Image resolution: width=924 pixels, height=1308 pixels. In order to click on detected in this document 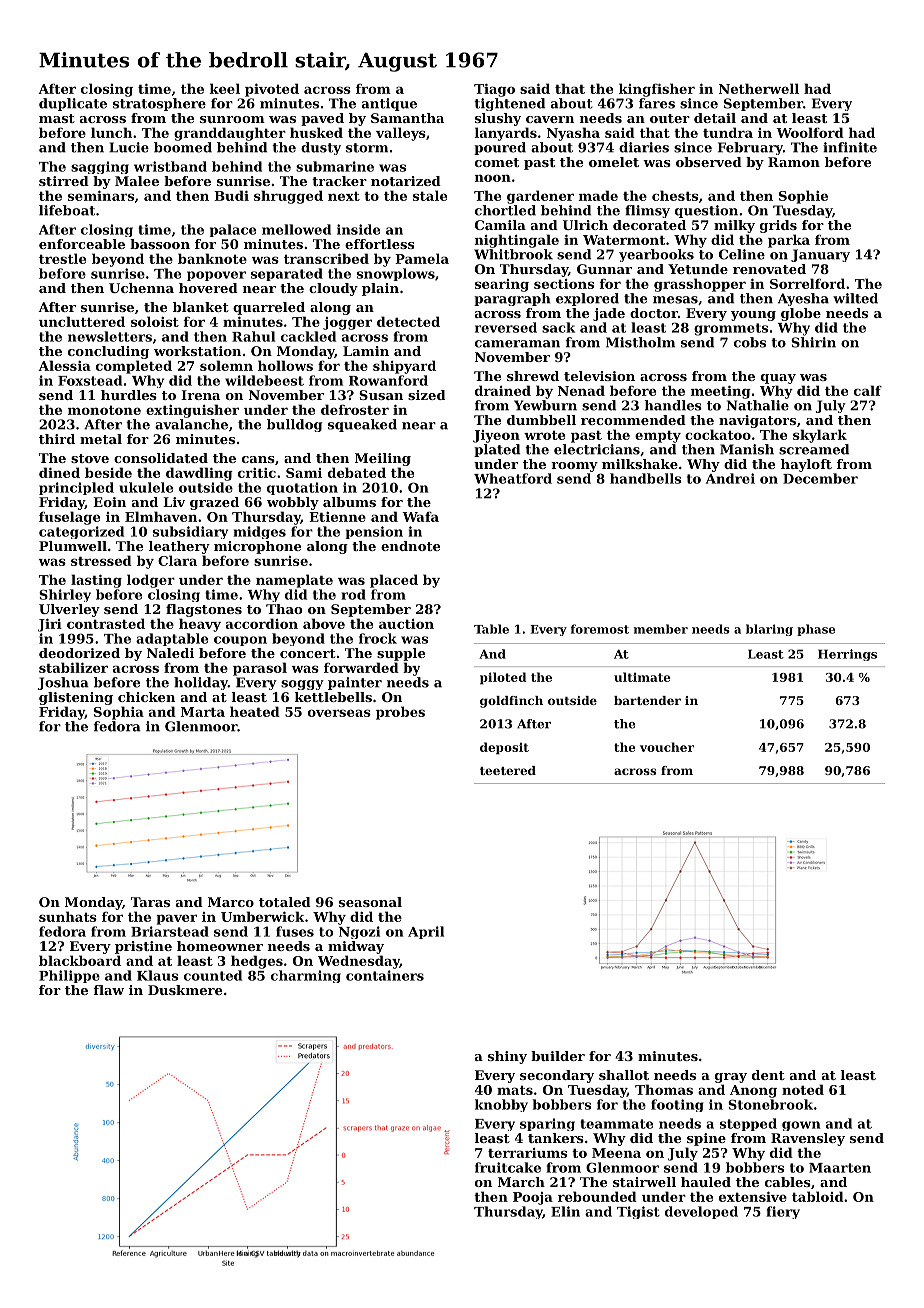, I will do `click(408, 321)`.
